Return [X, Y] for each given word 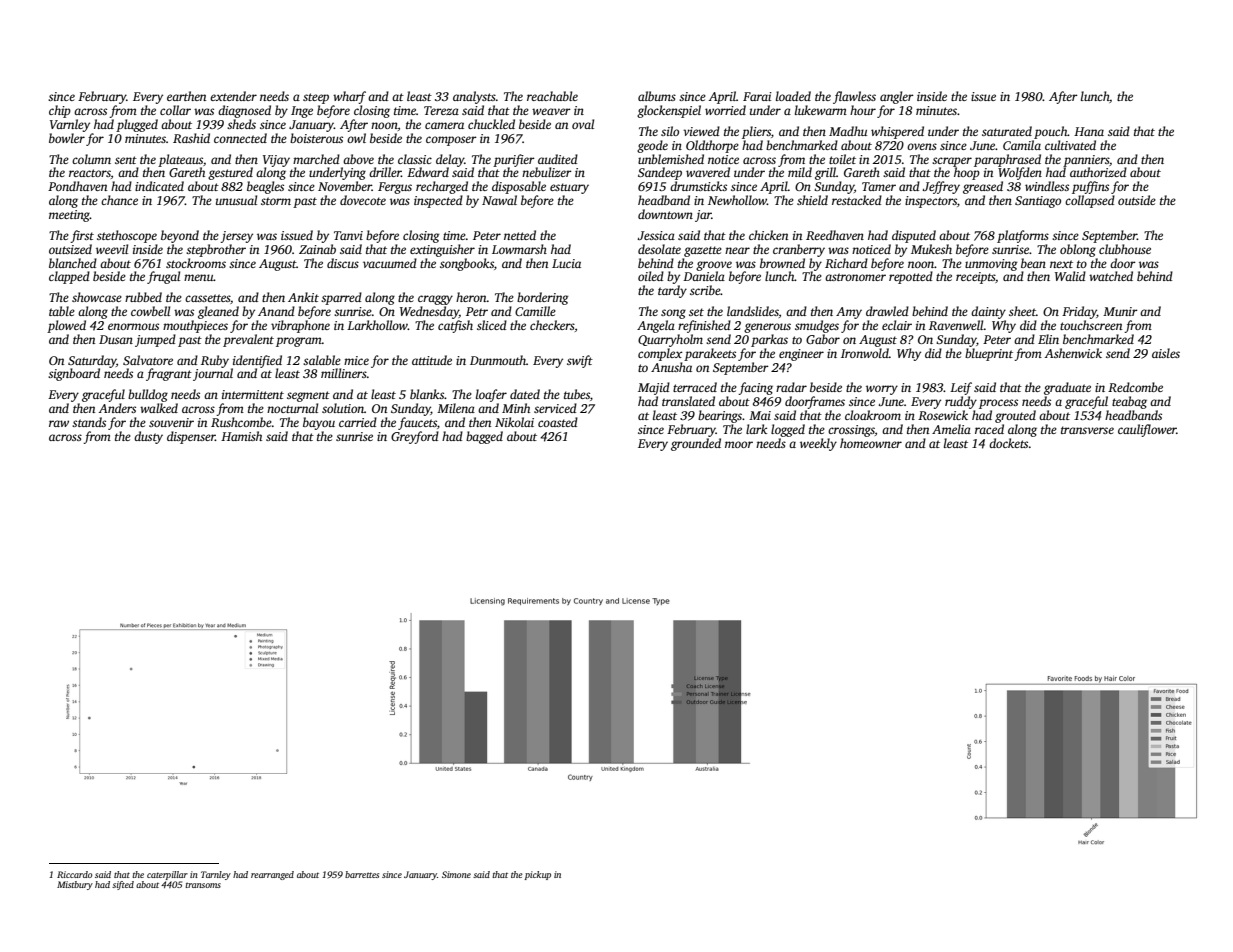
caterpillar [167, 875]
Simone [456, 874]
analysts [474, 97]
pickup [538, 875]
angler [897, 97]
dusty [148, 437]
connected [240, 138]
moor [739, 444]
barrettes [362, 874]
